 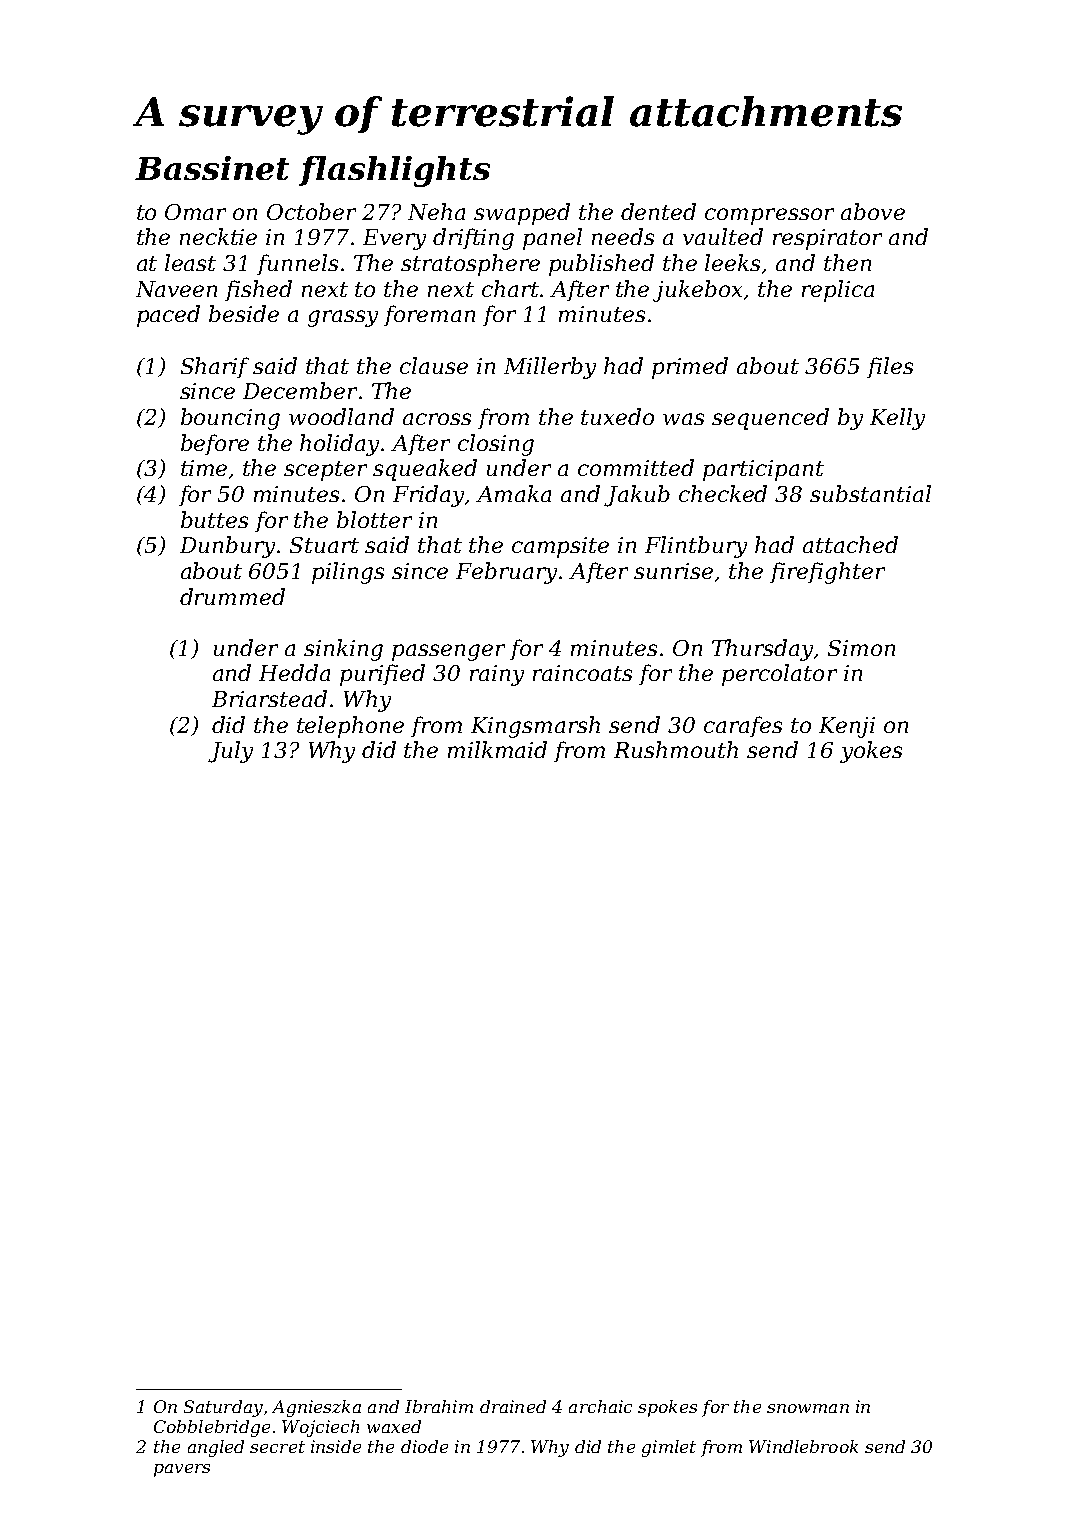 I want to click on July, so click(x=230, y=752).
